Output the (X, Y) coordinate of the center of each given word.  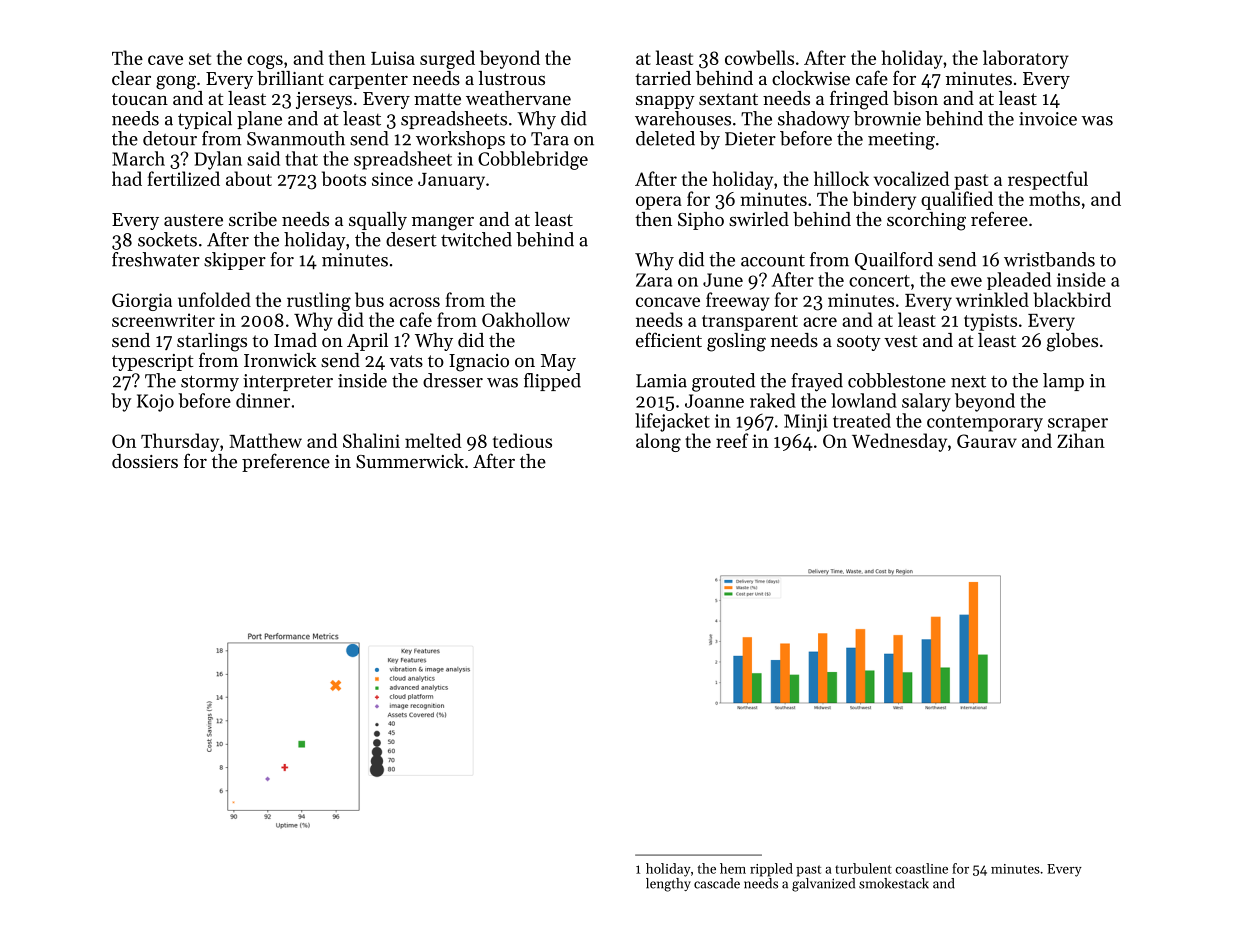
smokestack (894, 883)
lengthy (668, 885)
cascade (717, 883)
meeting (901, 141)
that (301, 158)
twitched (476, 239)
